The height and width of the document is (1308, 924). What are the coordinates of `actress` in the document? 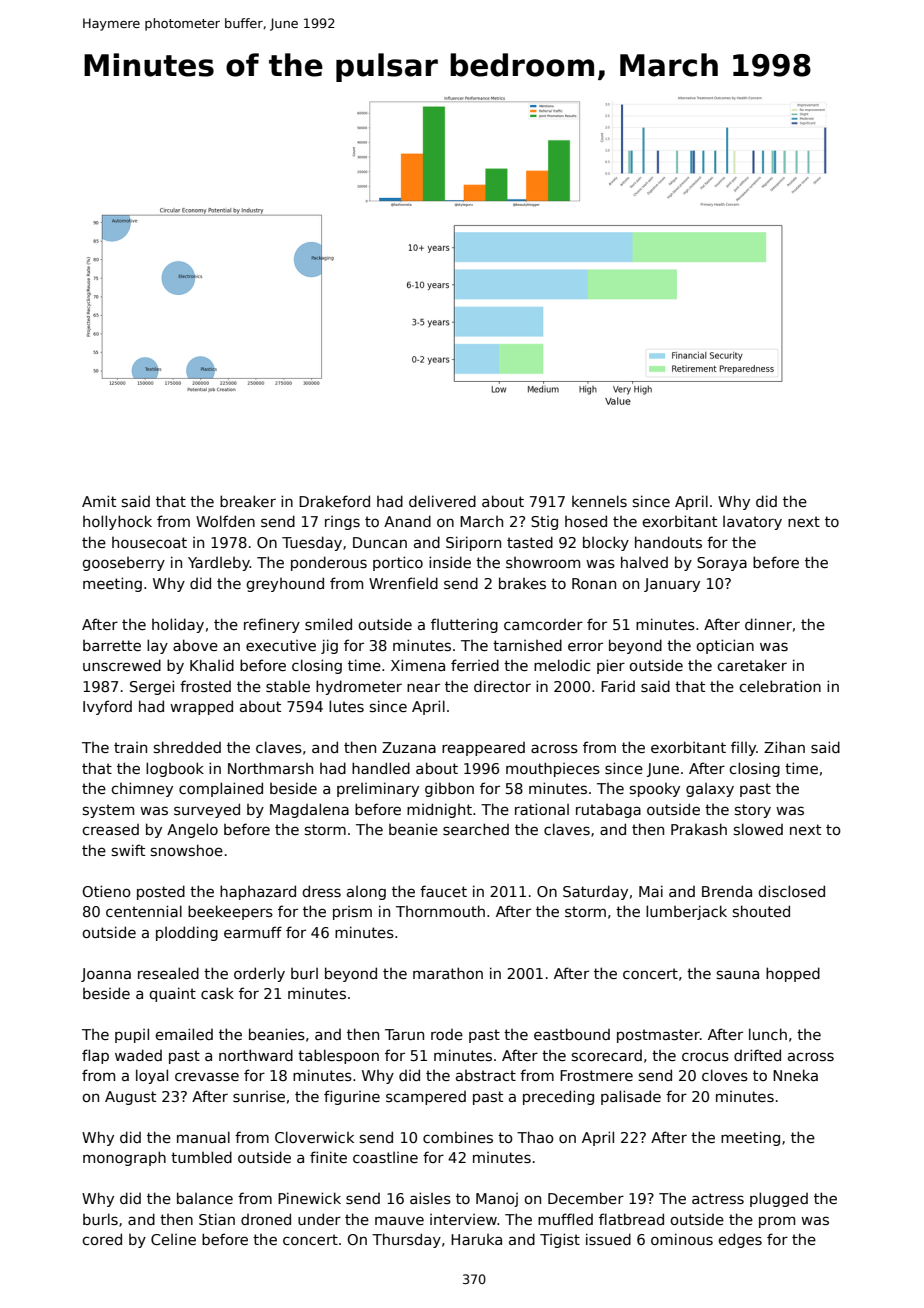 It's located at (718, 1198).
